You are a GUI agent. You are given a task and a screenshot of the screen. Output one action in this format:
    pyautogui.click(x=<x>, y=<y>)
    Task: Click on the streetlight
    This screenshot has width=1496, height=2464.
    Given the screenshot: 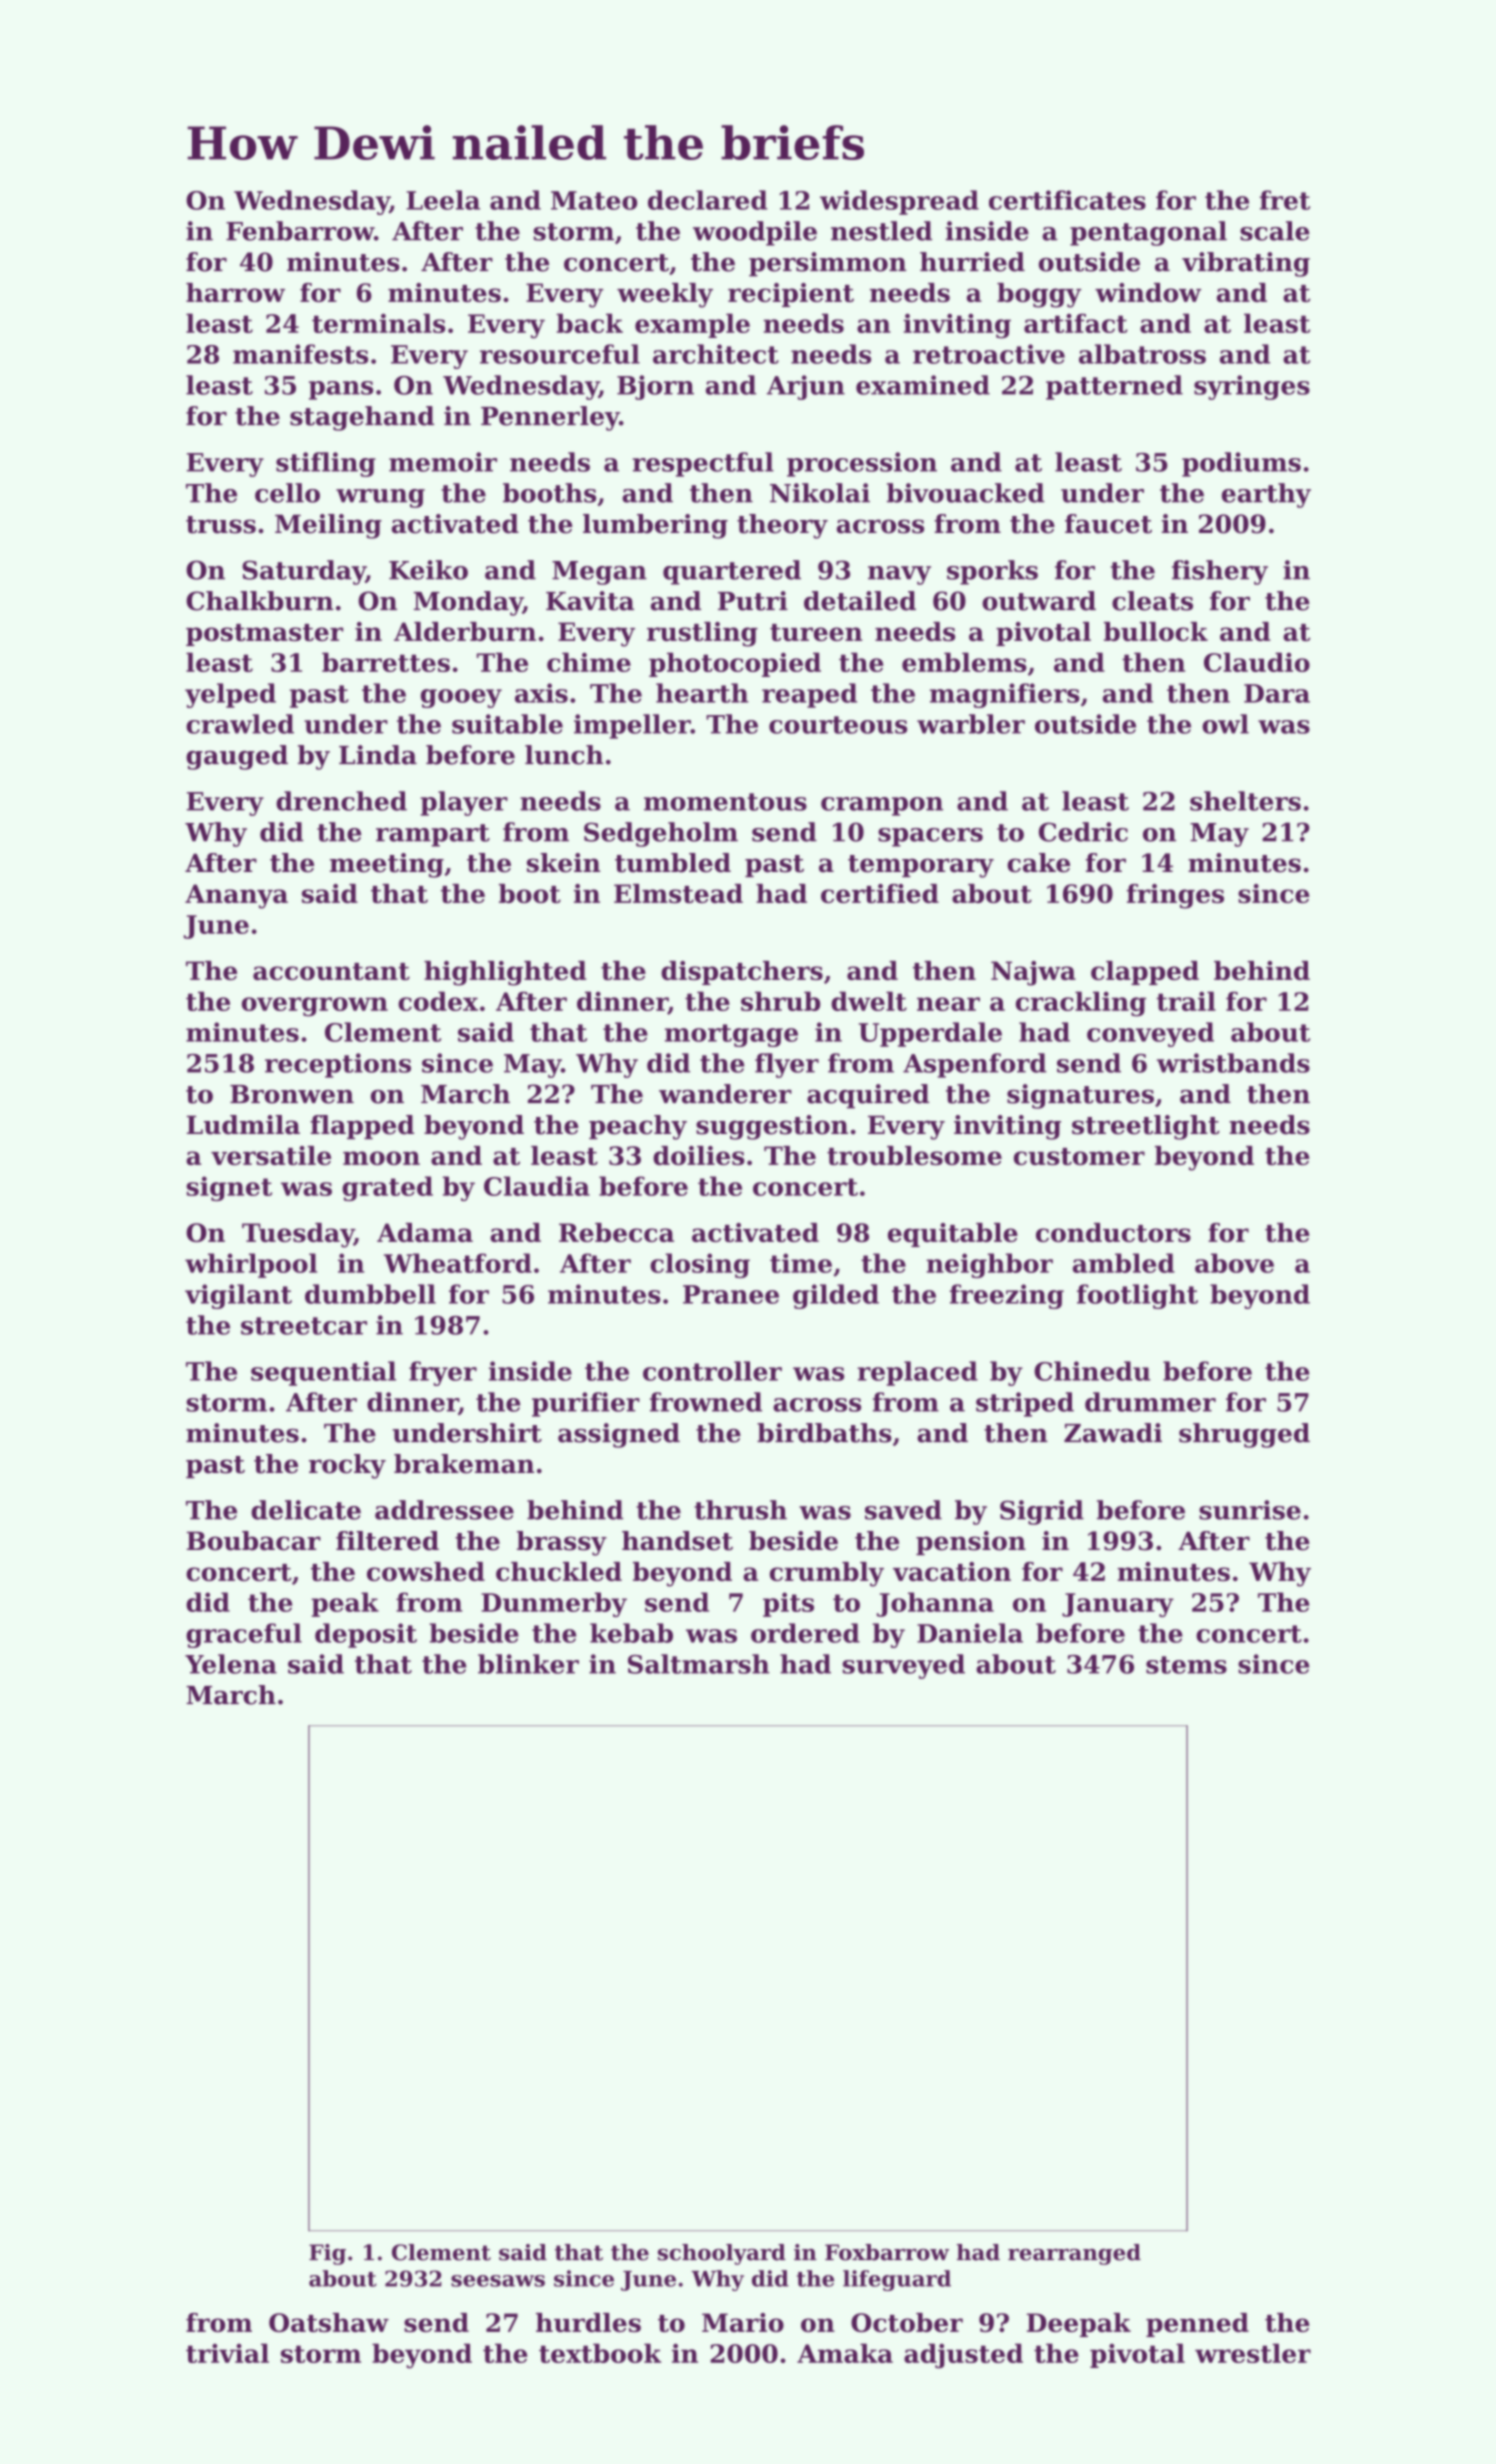 What is the action you would take?
    pyautogui.click(x=1146, y=1127)
